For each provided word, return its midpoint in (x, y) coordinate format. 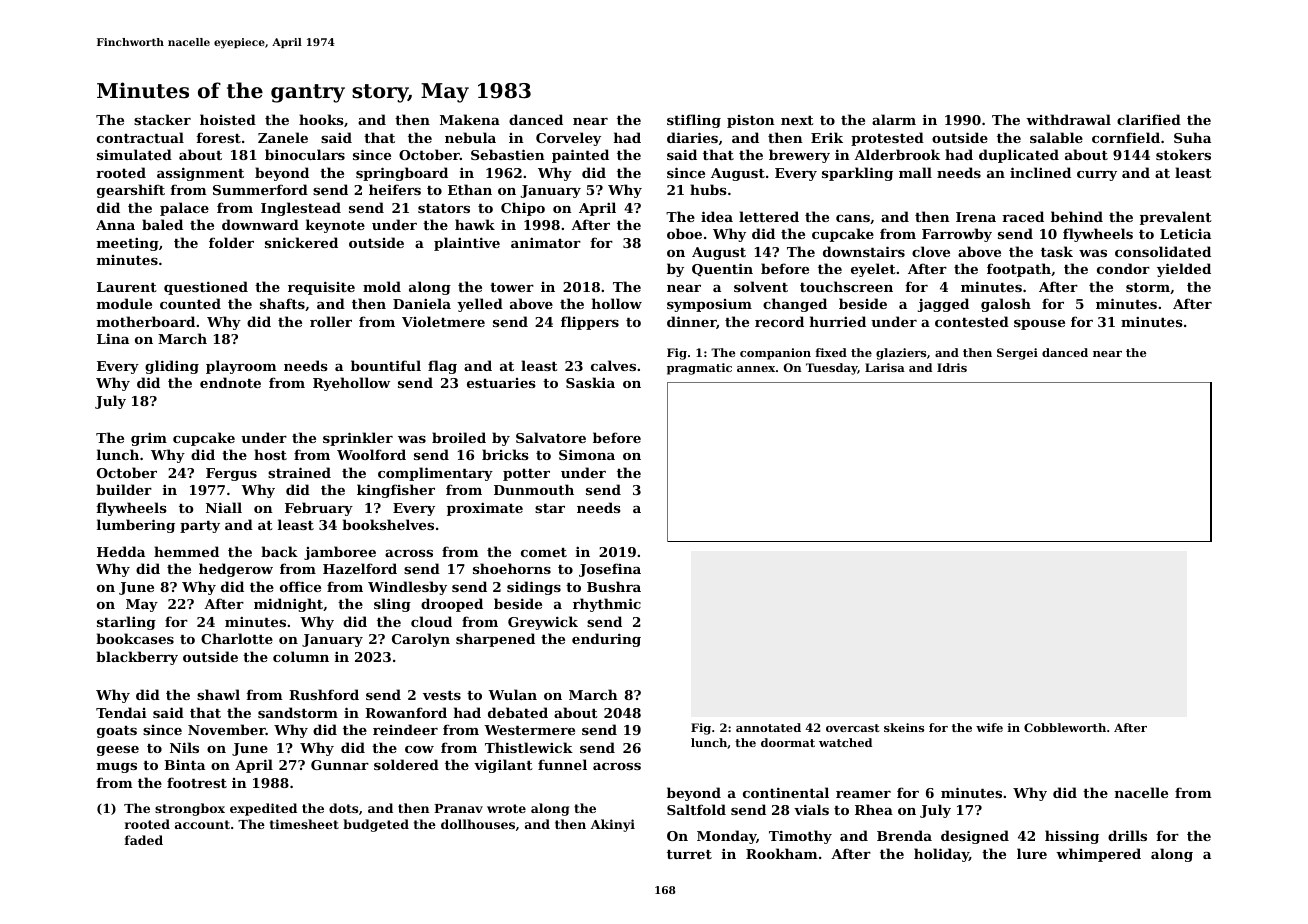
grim (149, 439)
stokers (1183, 154)
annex (756, 369)
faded (144, 840)
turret (689, 854)
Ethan (470, 189)
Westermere (529, 730)
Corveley (568, 139)
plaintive (467, 244)
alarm (894, 119)
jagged (943, 305)
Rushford (324, 694)
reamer (863, 794)
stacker (162, 119)
